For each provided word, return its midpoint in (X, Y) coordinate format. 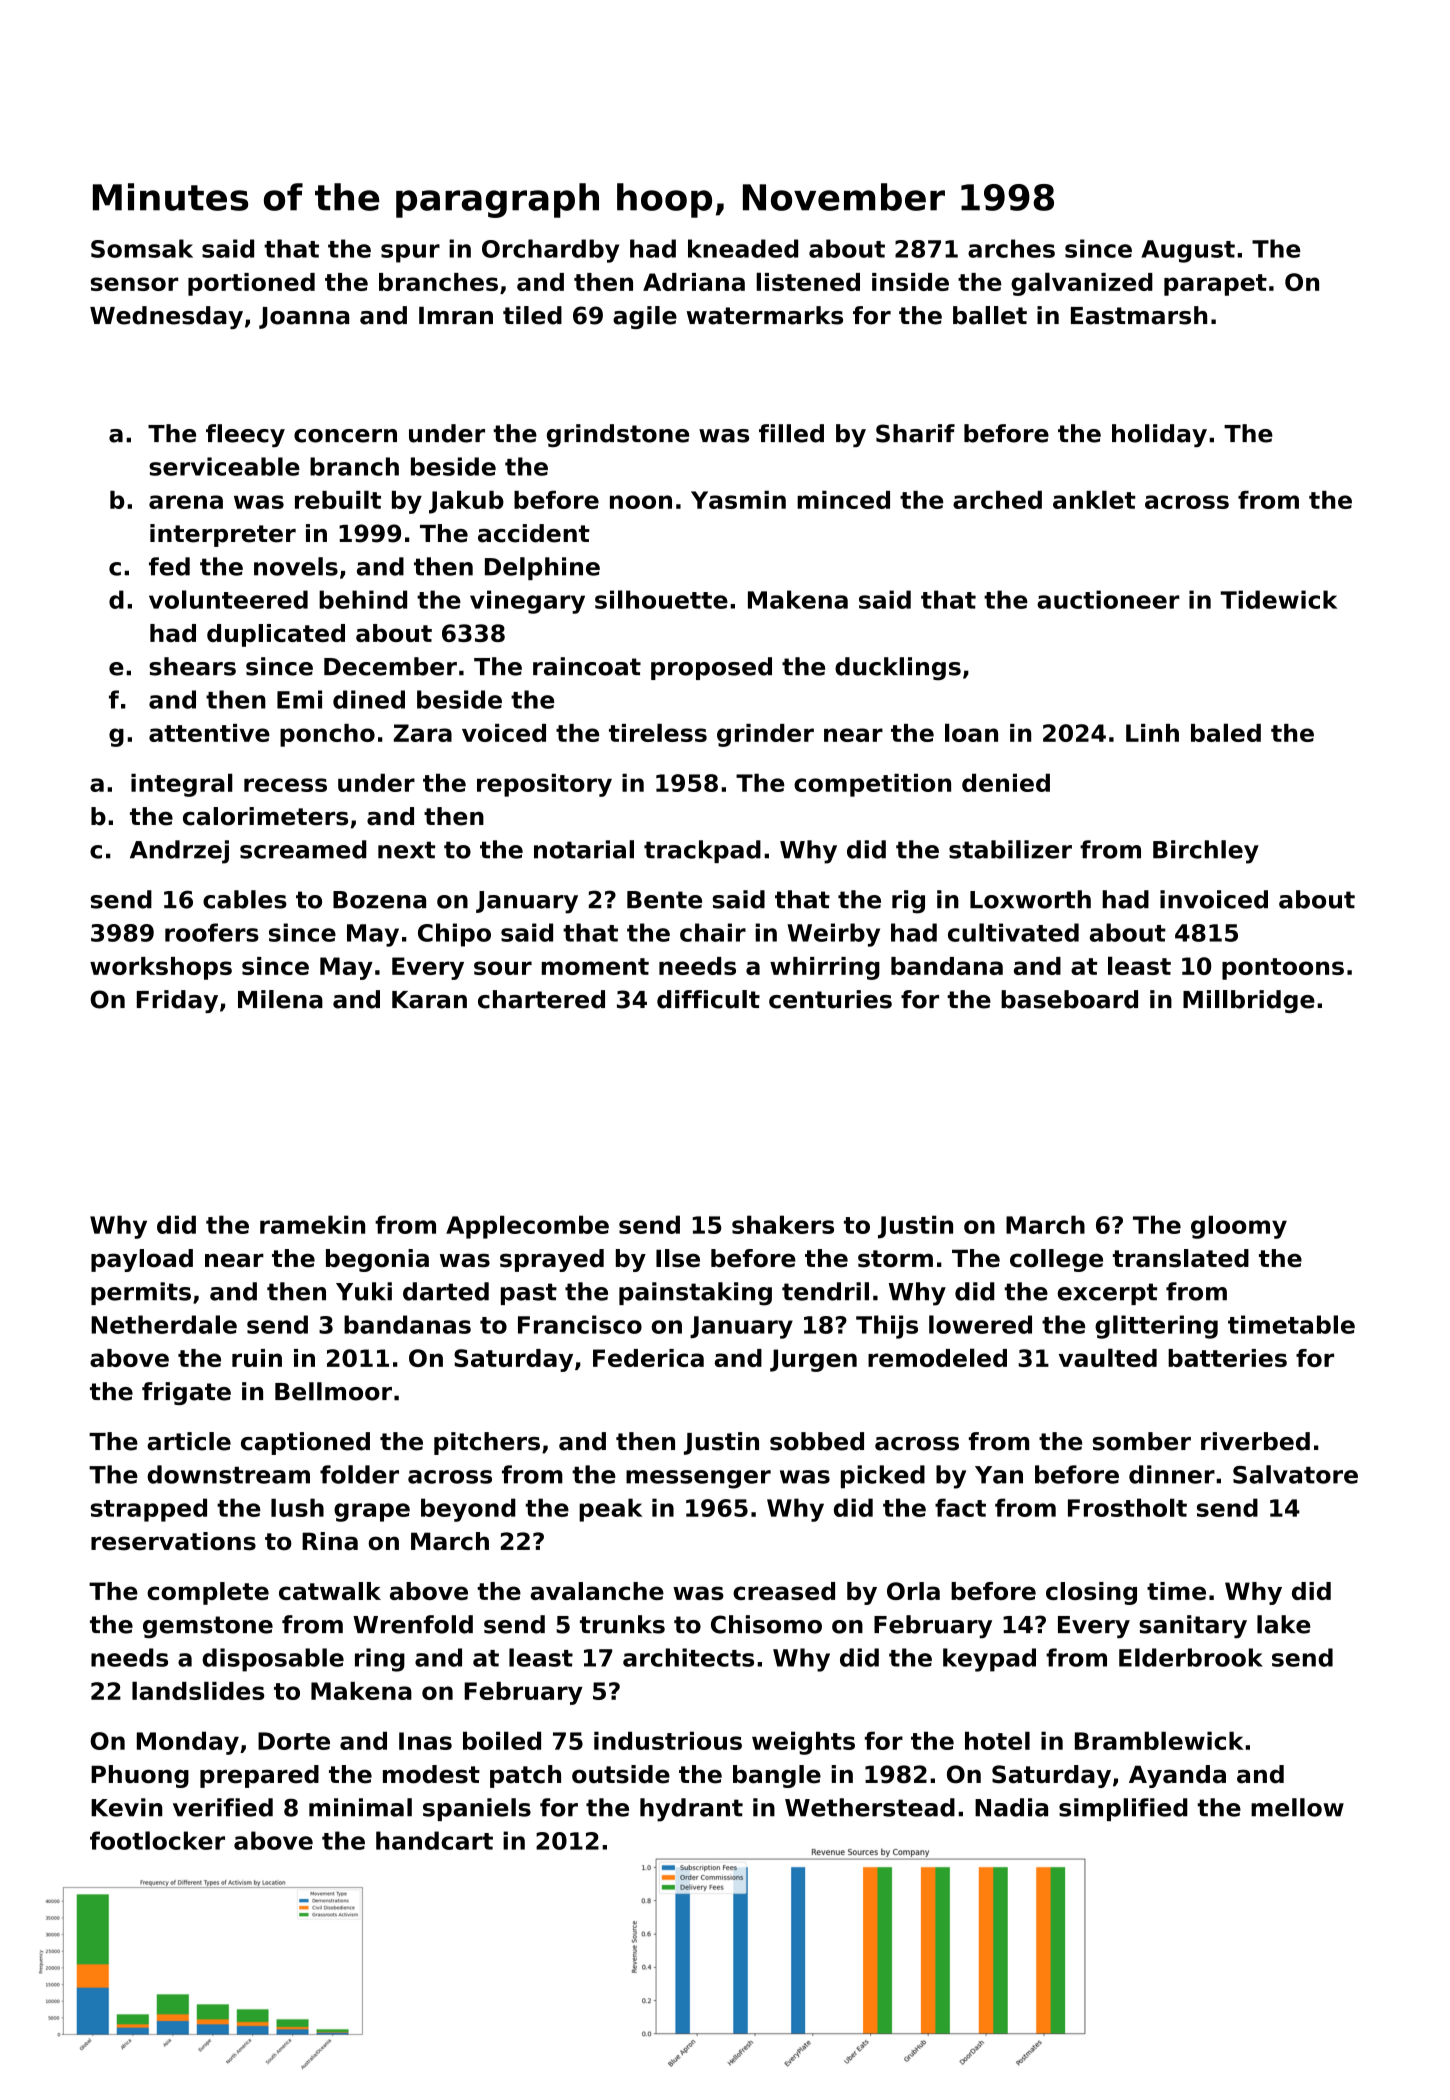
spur (410, 253)
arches (1011, 248)
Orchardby (550, 251)
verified (223, 1807)
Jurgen (813, 1360)
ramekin (312, 1224)
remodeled (937, 1357)
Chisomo (766, 1624)
